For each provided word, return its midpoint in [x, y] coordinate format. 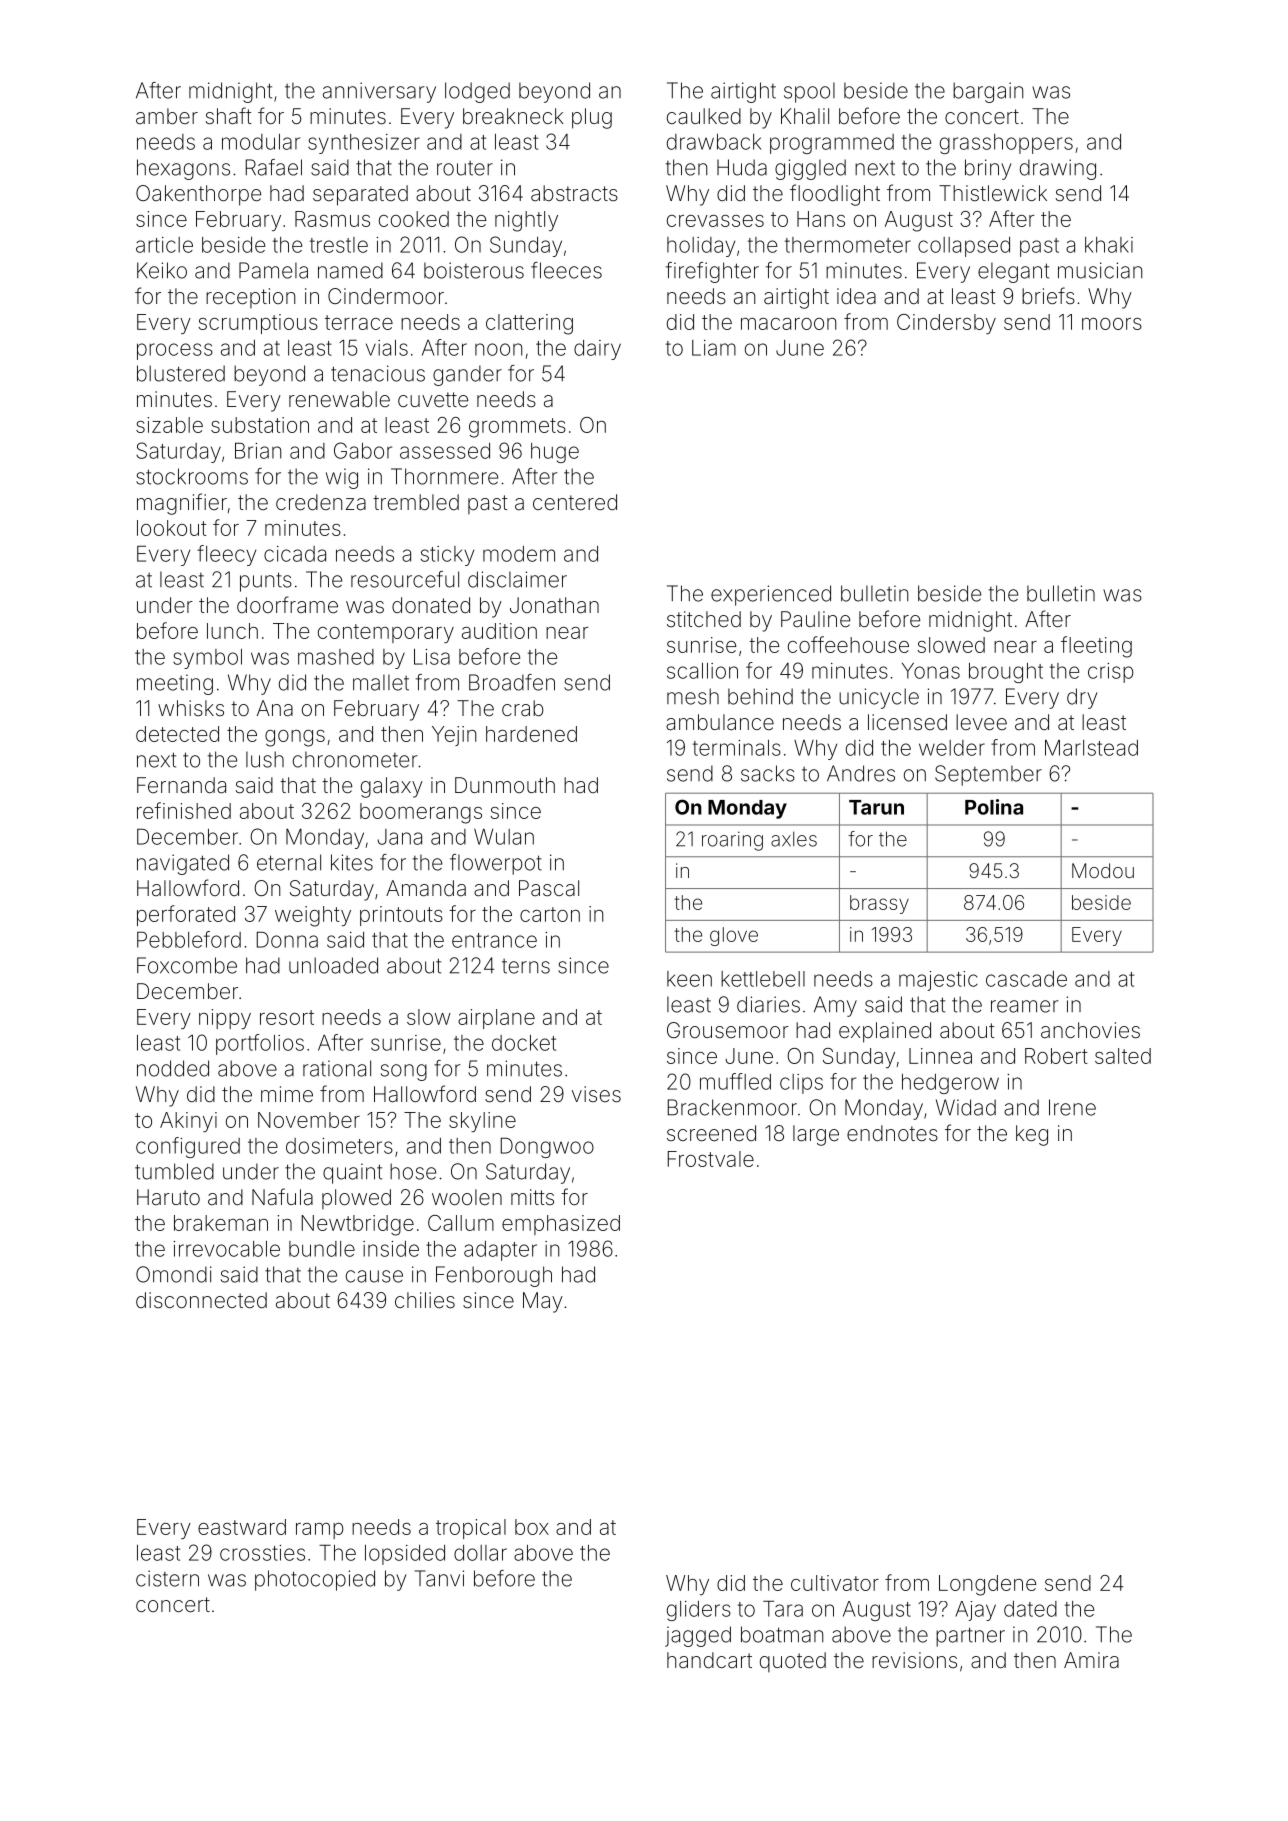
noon [498, 349]
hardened [531, 734]
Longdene [987, 1585]
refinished [184, 810]
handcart [709, 1660]
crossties [262, 1553]
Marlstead [1091, 748]
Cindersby [946, 324]
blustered [181, 373]
